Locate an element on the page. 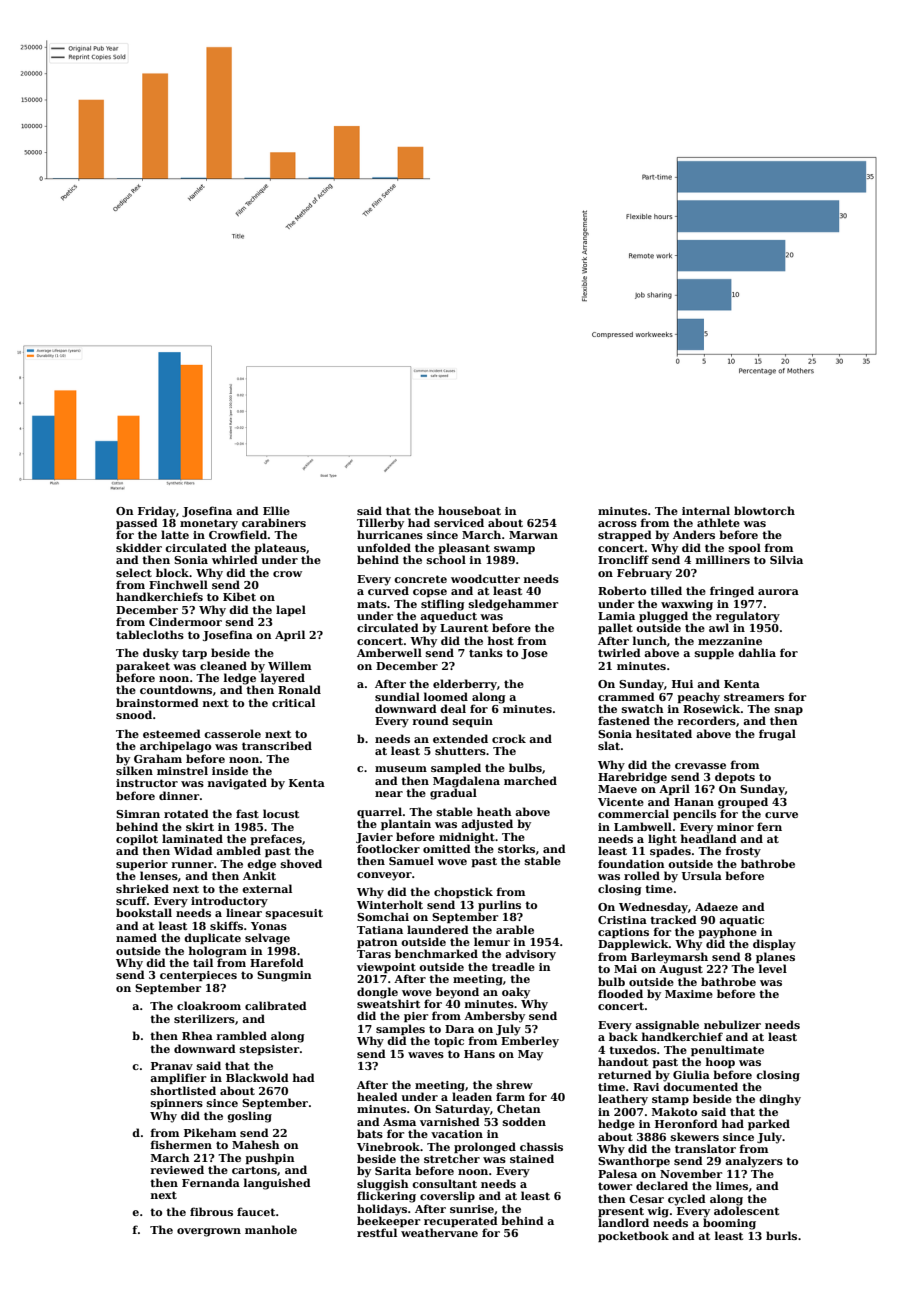  introductory is located at coordinates (229, 902).
